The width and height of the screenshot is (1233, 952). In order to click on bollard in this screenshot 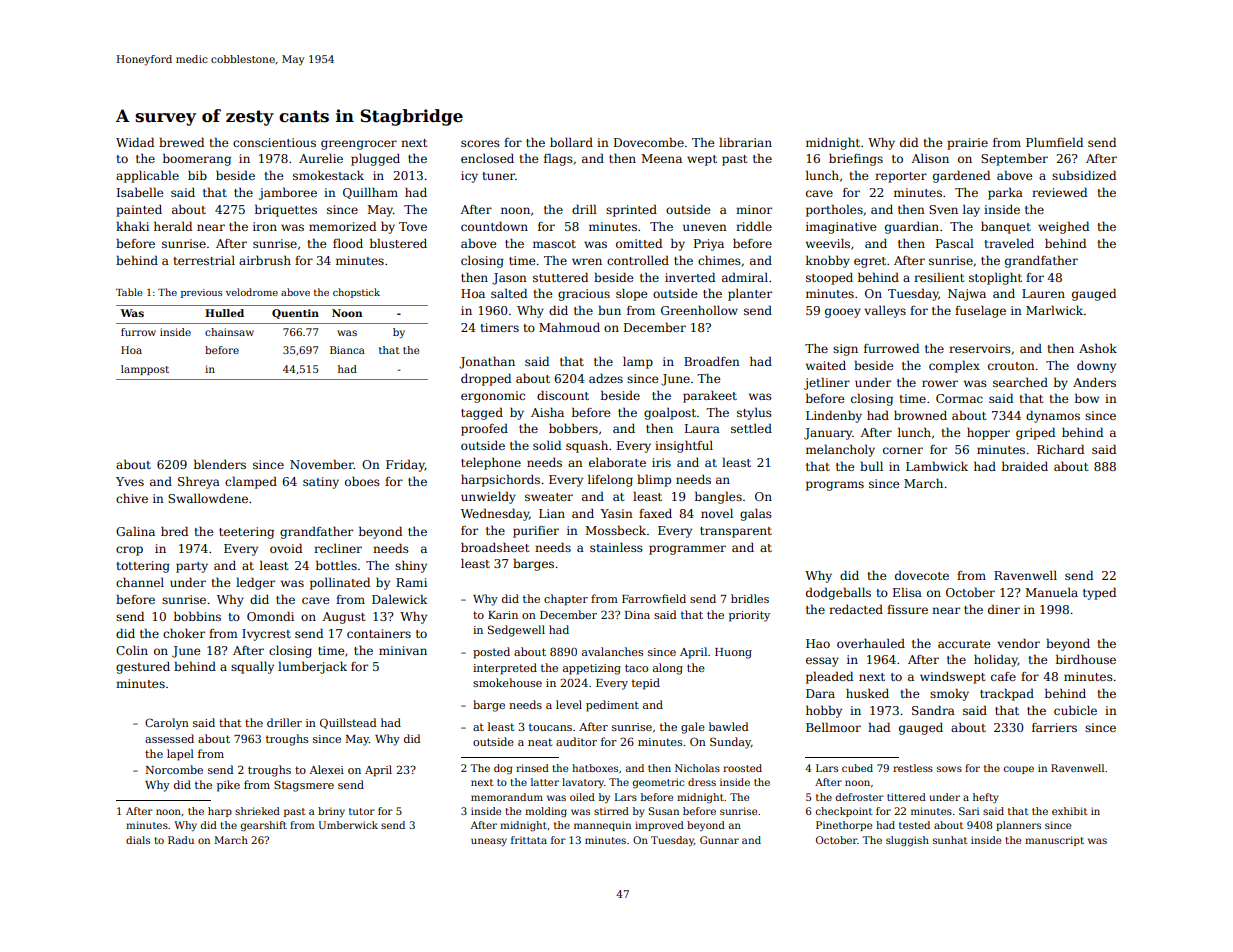, I will do `click(571, 142)`.
